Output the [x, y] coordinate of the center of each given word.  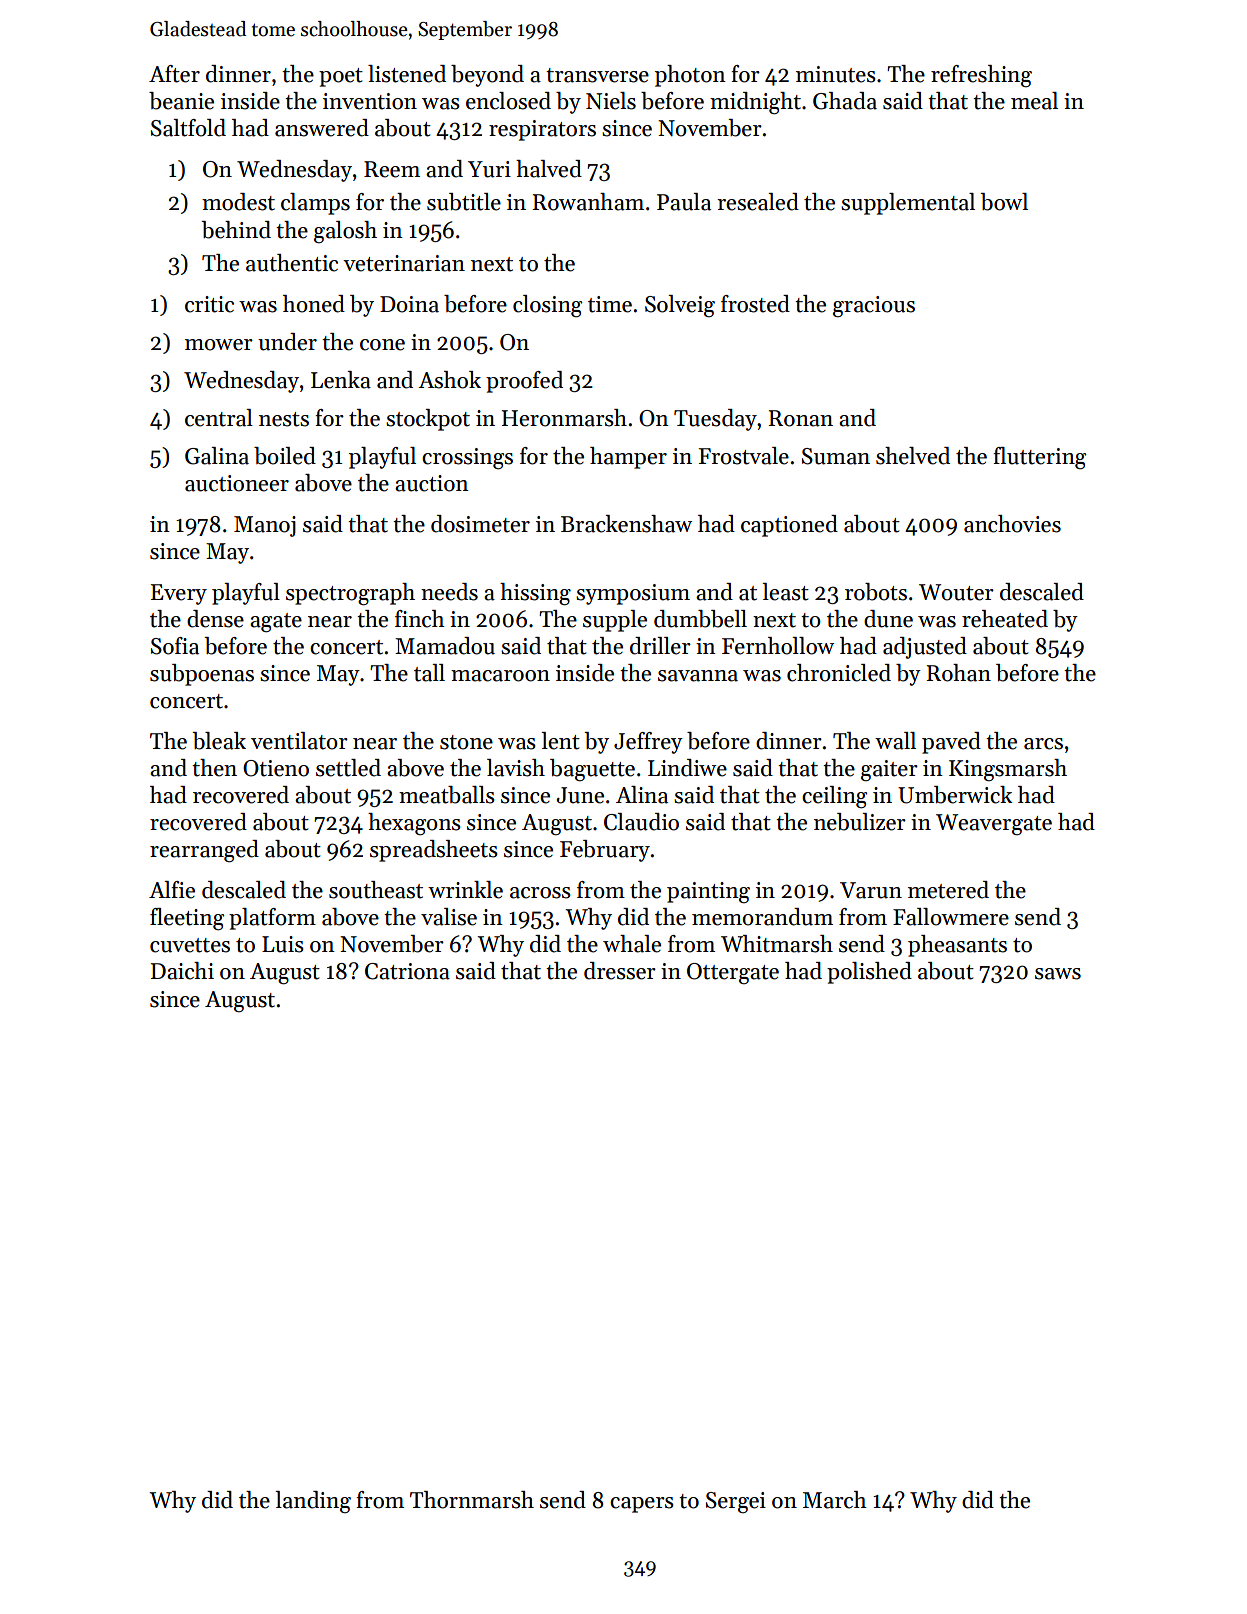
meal [1034, 101]
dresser [620, 971]
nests [284, 419]
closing [547, 306]
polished [869, 973]
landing [313, 1502]
